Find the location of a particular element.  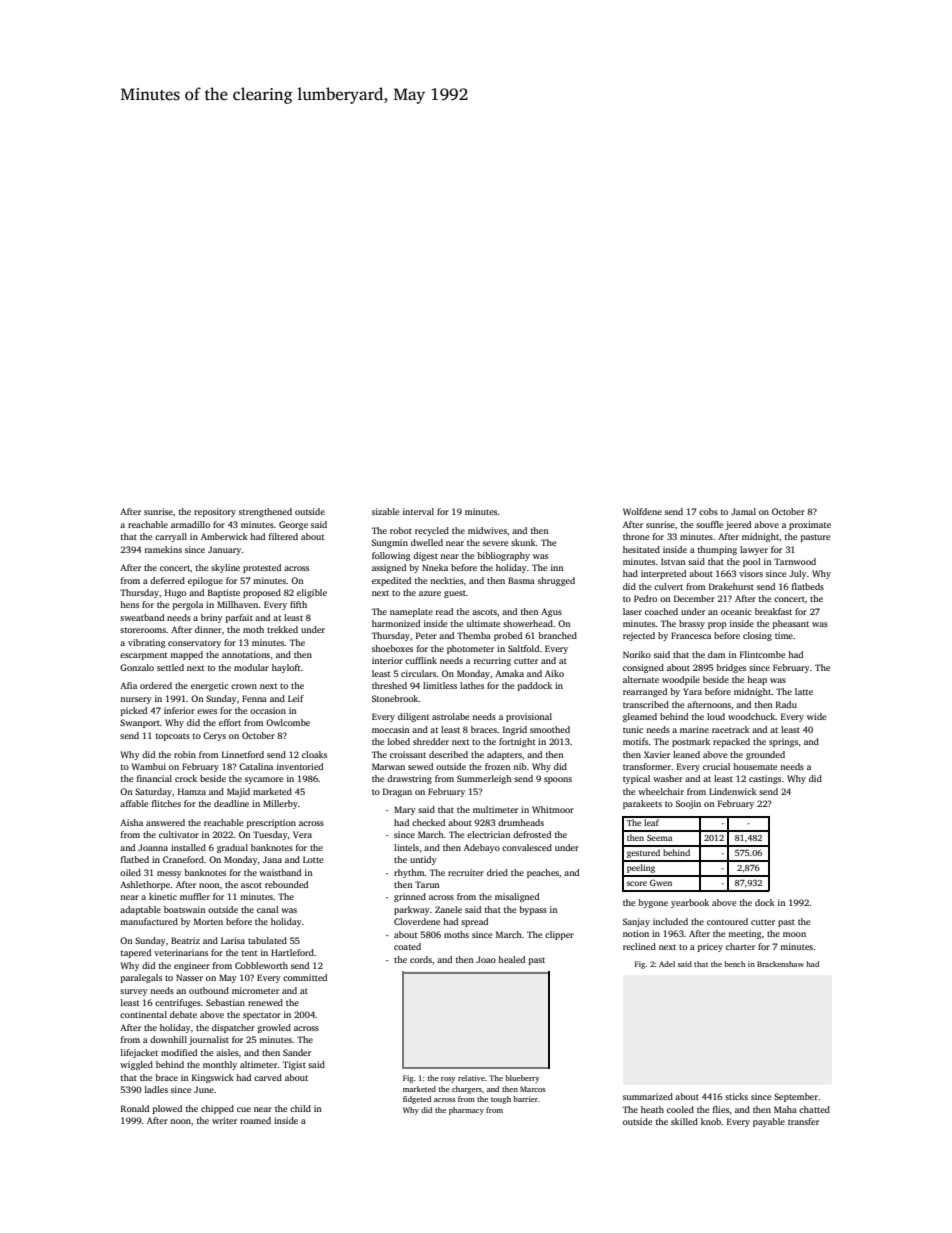

pharmacy is located at coordinates (466, 1111).
